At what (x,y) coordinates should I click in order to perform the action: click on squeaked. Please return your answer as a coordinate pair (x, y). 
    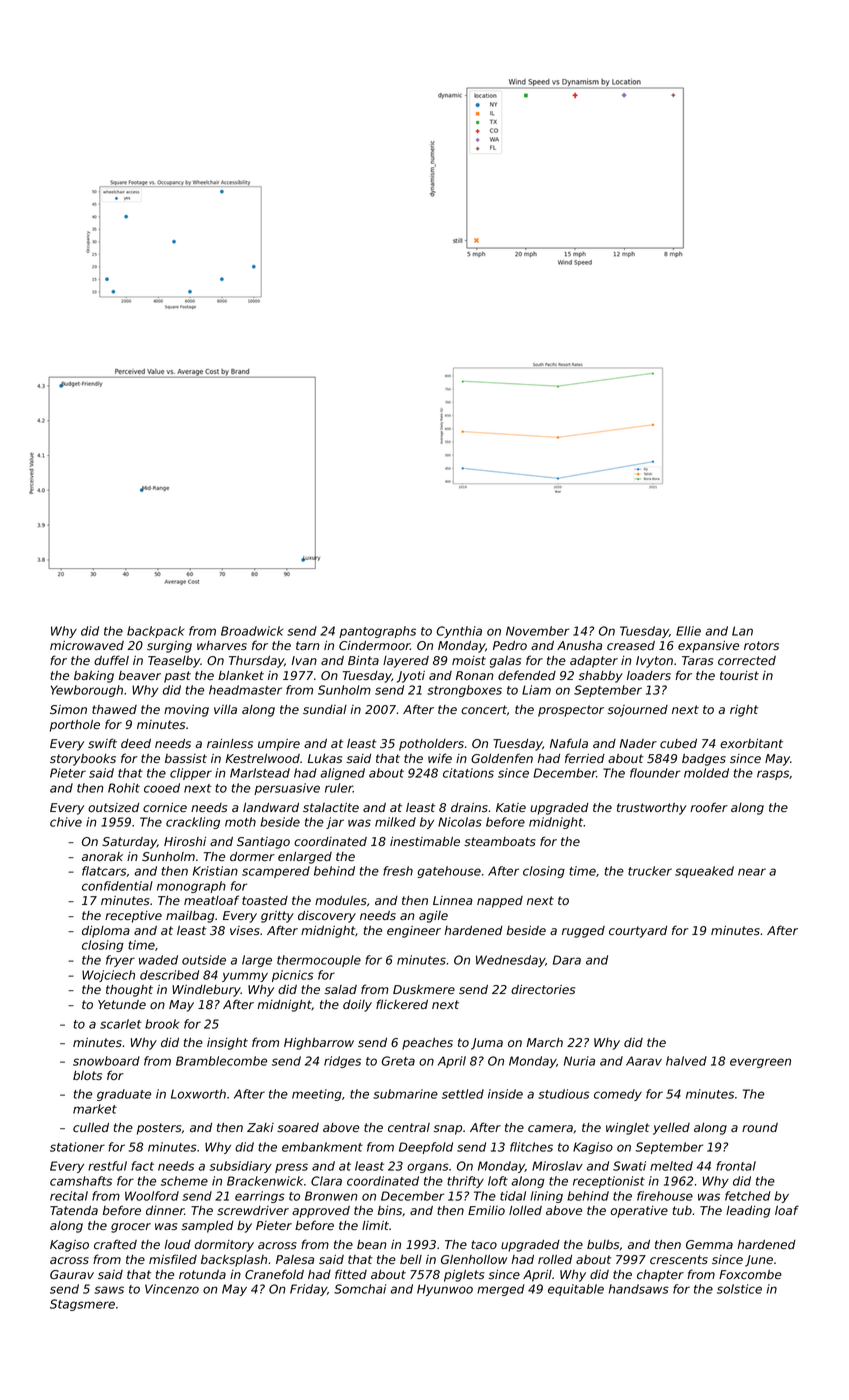
    Looking at the image, I should click on (704, 872).
